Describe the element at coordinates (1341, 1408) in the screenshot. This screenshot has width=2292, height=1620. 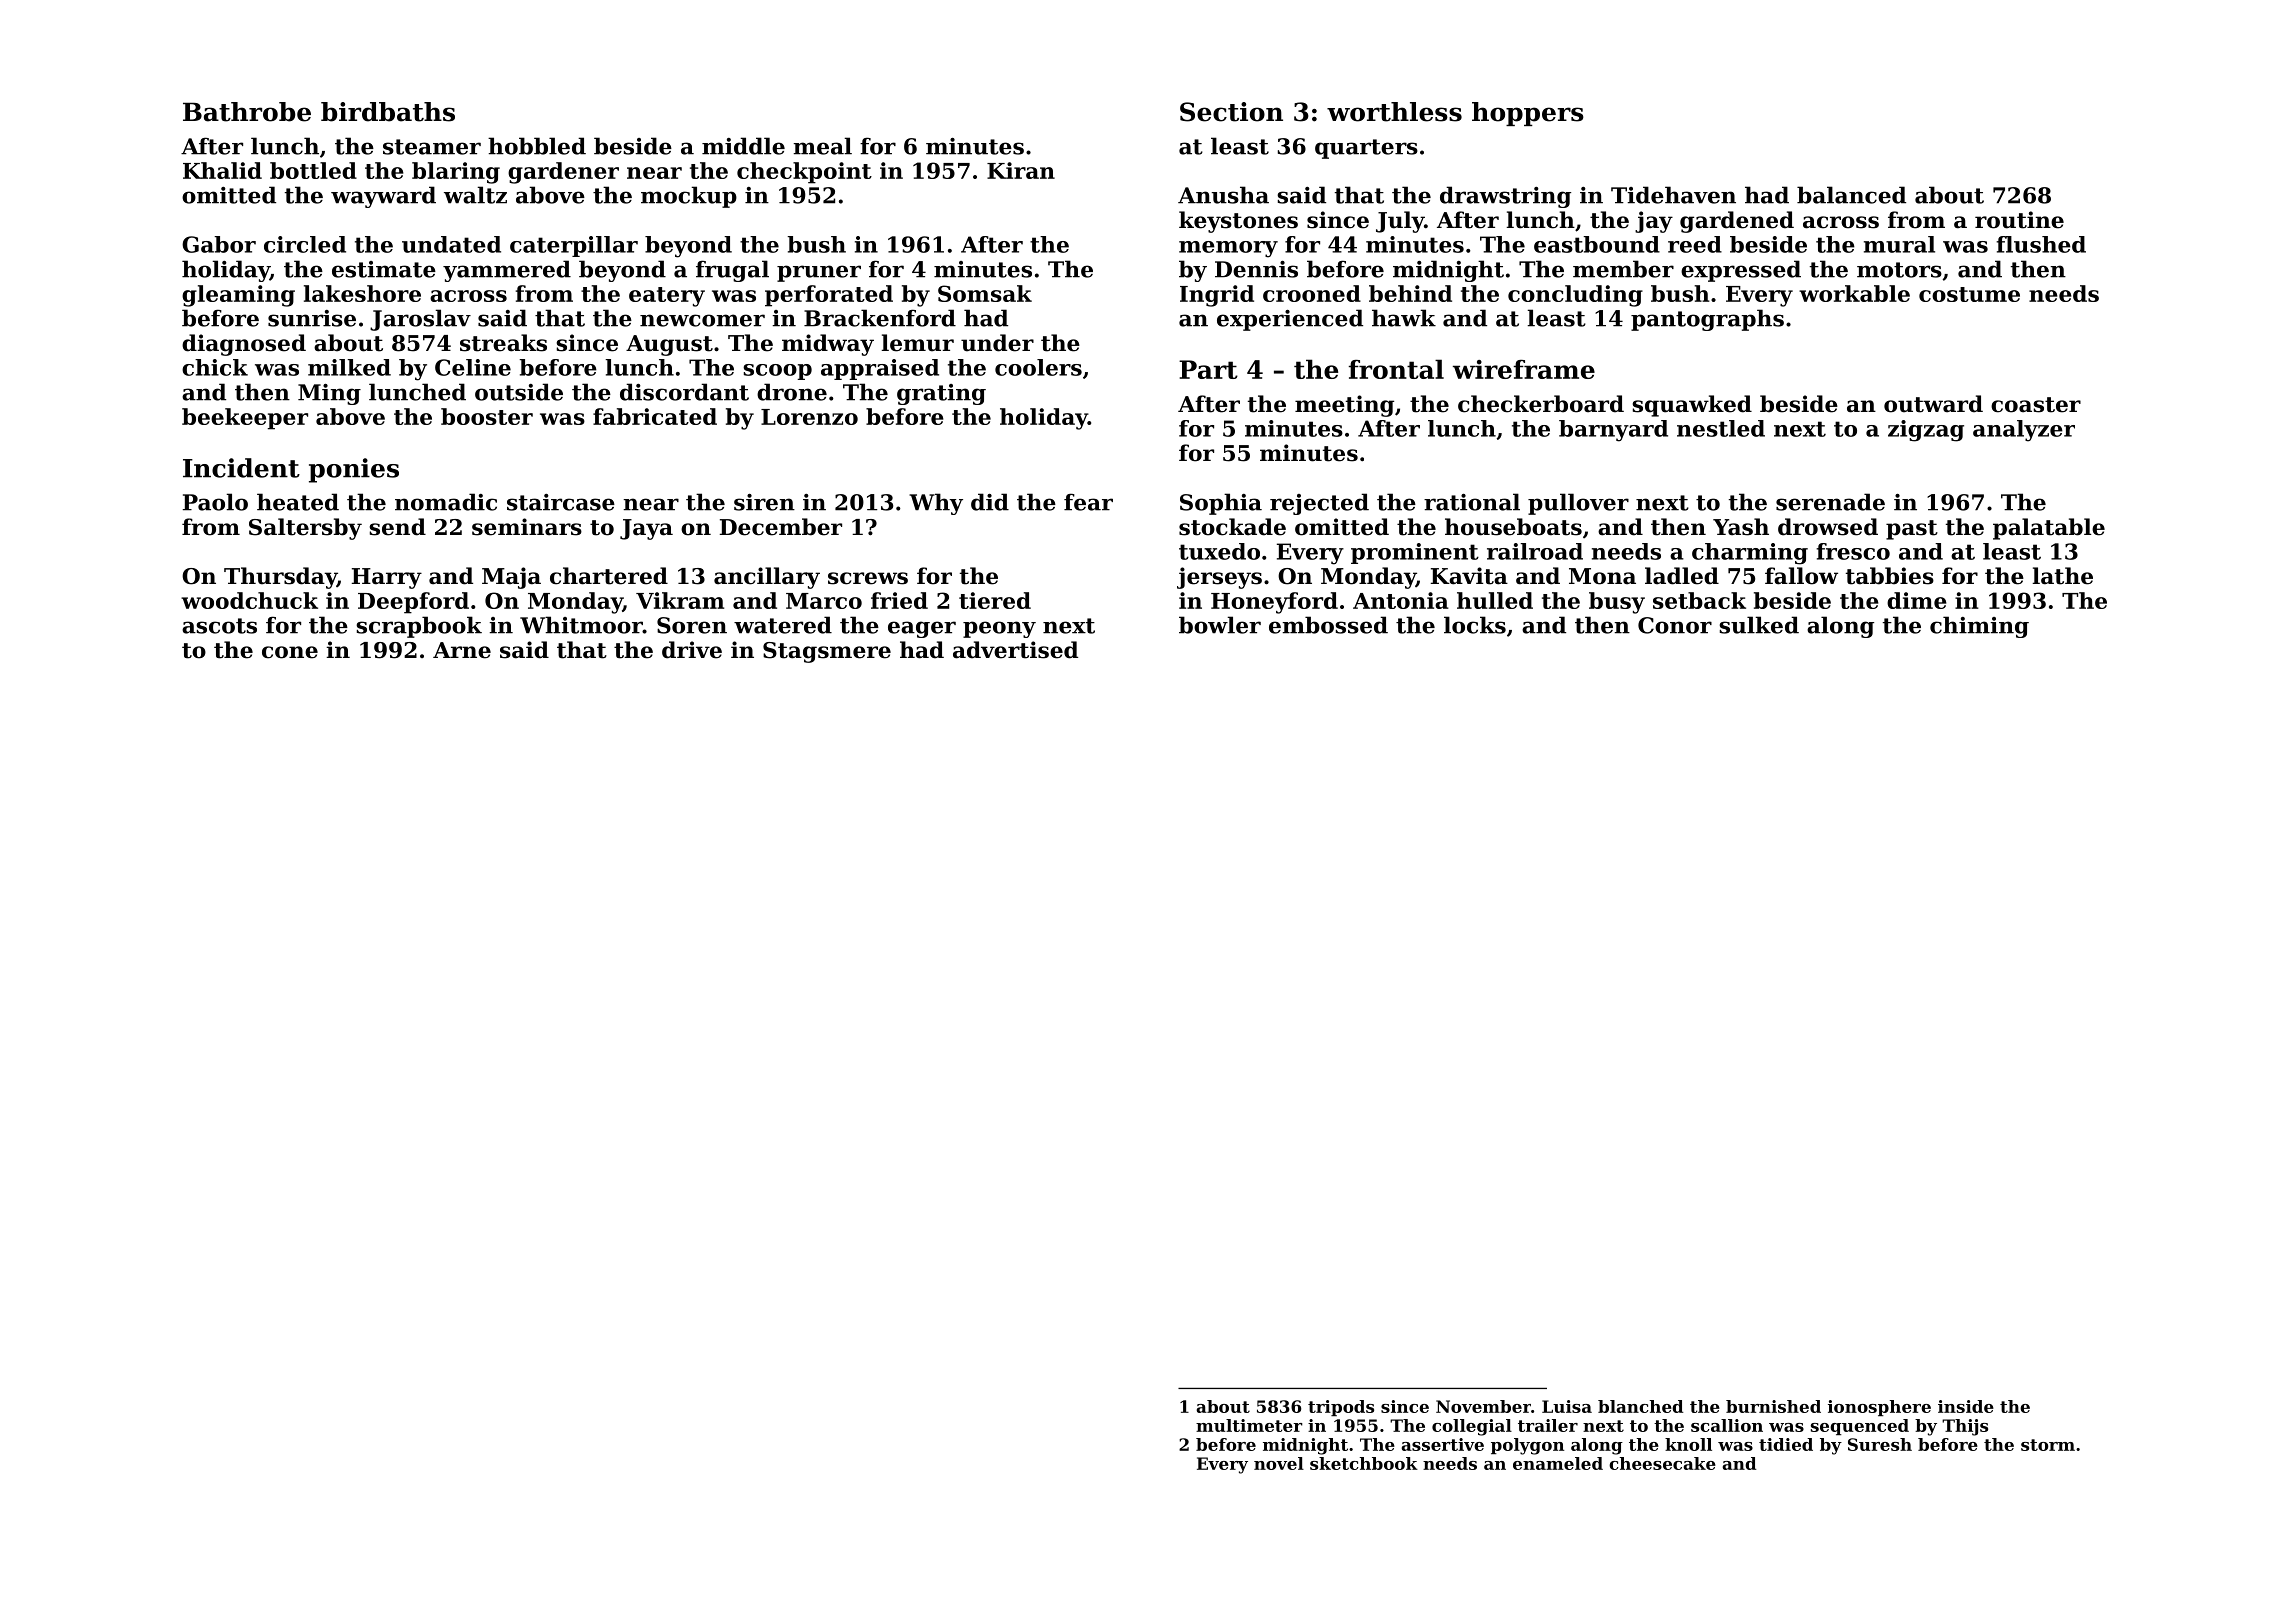
I see `tripods` at that location.
